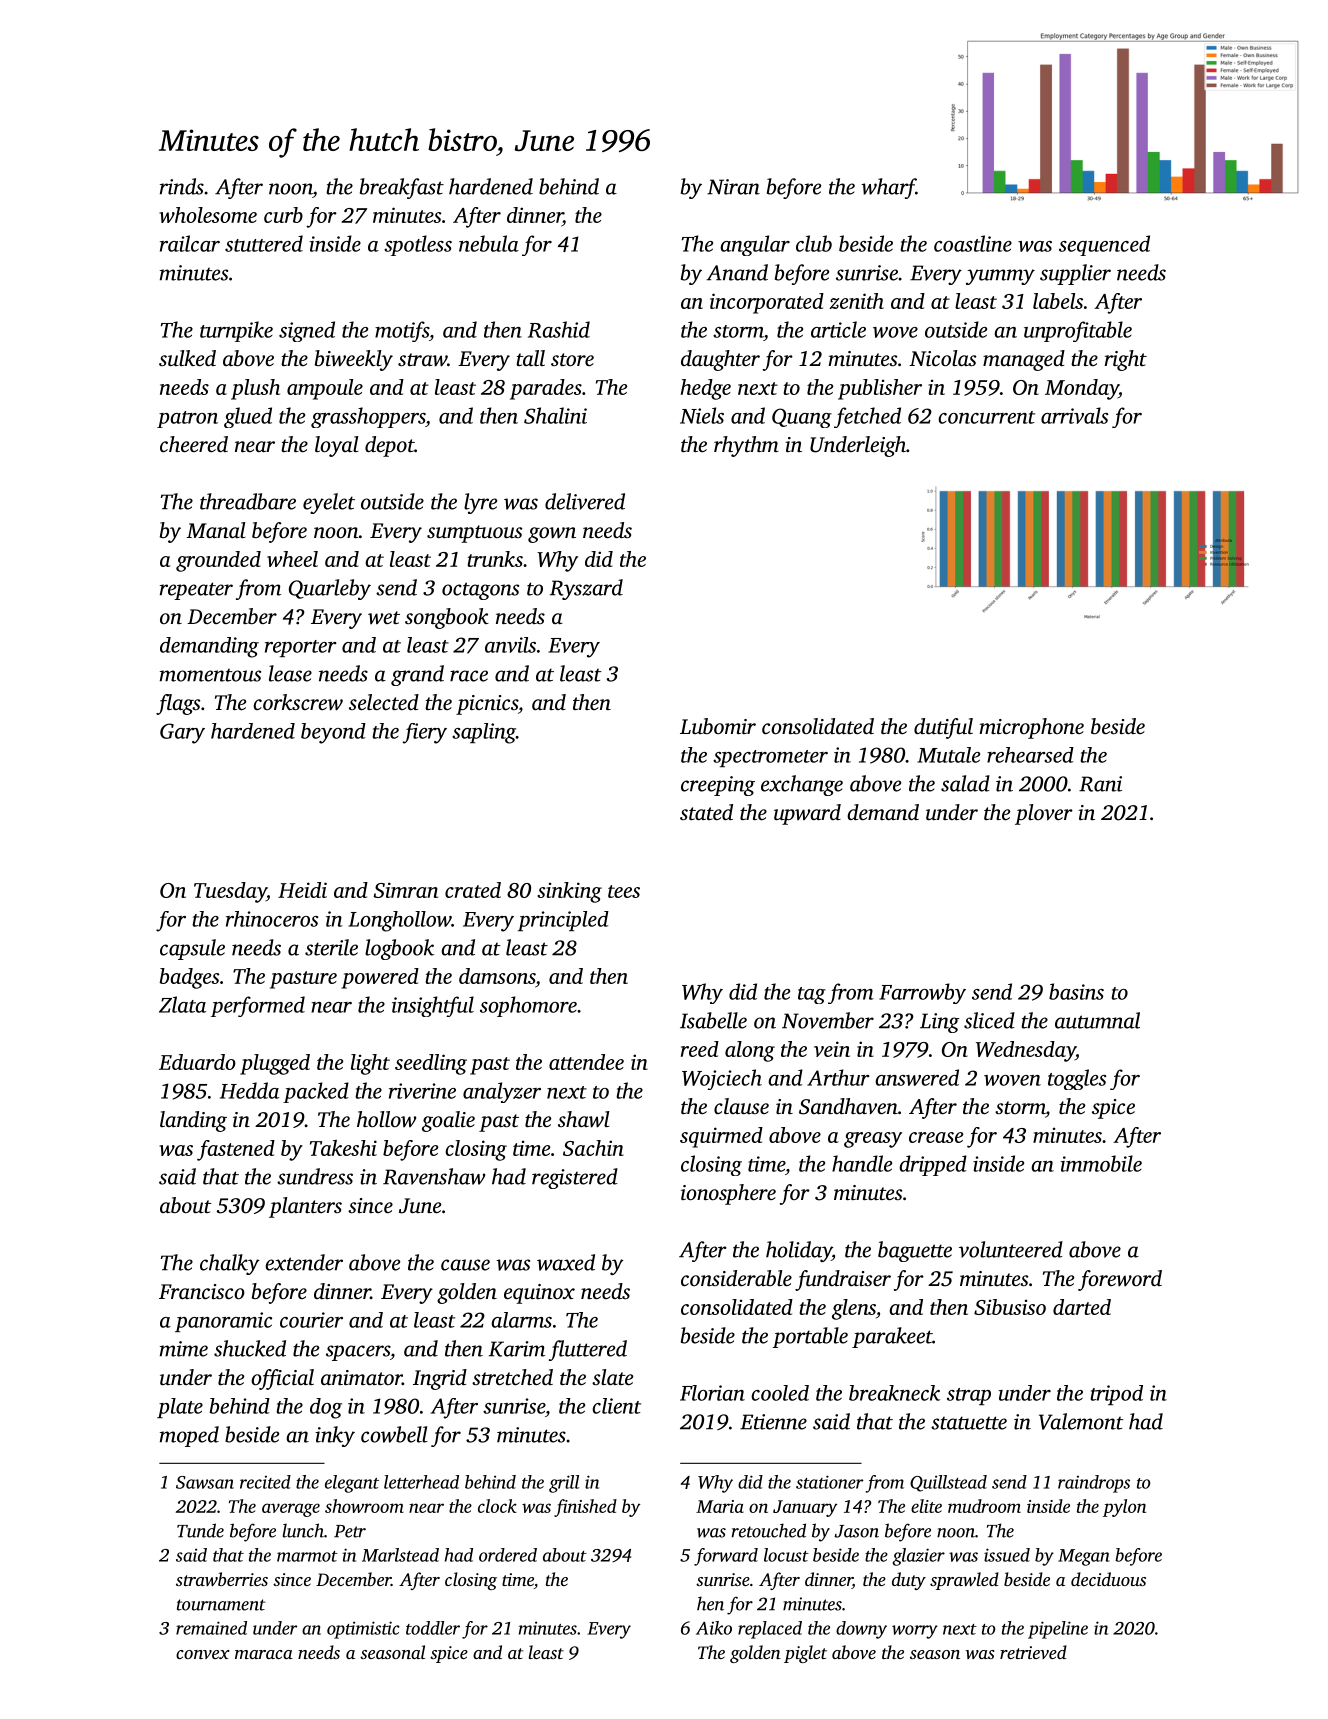 The width and height of the image is (1328, 1719). Describe the element at coordinates (1074, 415) in the image. I see `arrivals` at that location.
